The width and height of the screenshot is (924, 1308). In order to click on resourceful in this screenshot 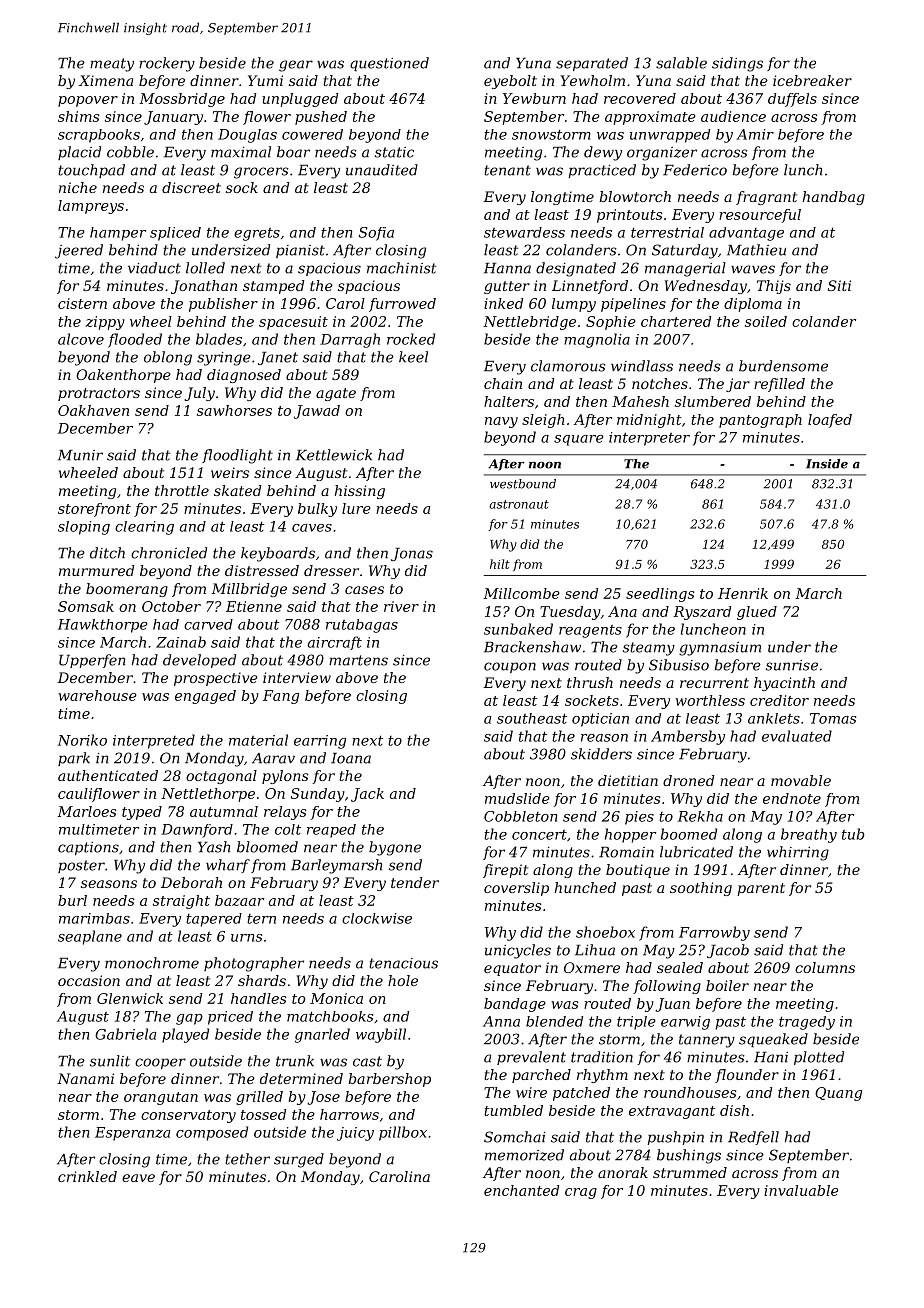, I will do `click(760, 216)`.
